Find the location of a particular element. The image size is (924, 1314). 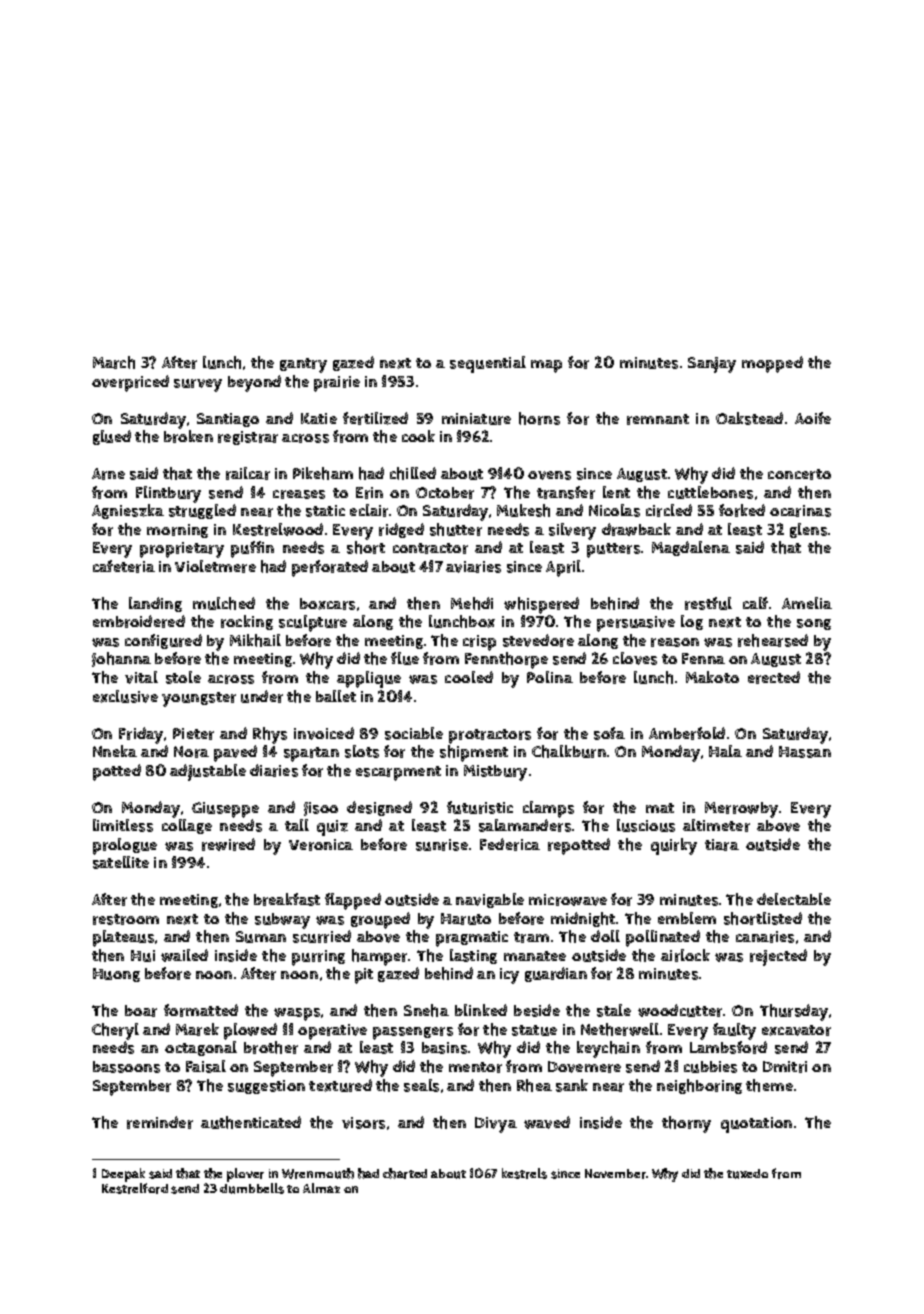

Aoife is located at coordinates (813, 418).
